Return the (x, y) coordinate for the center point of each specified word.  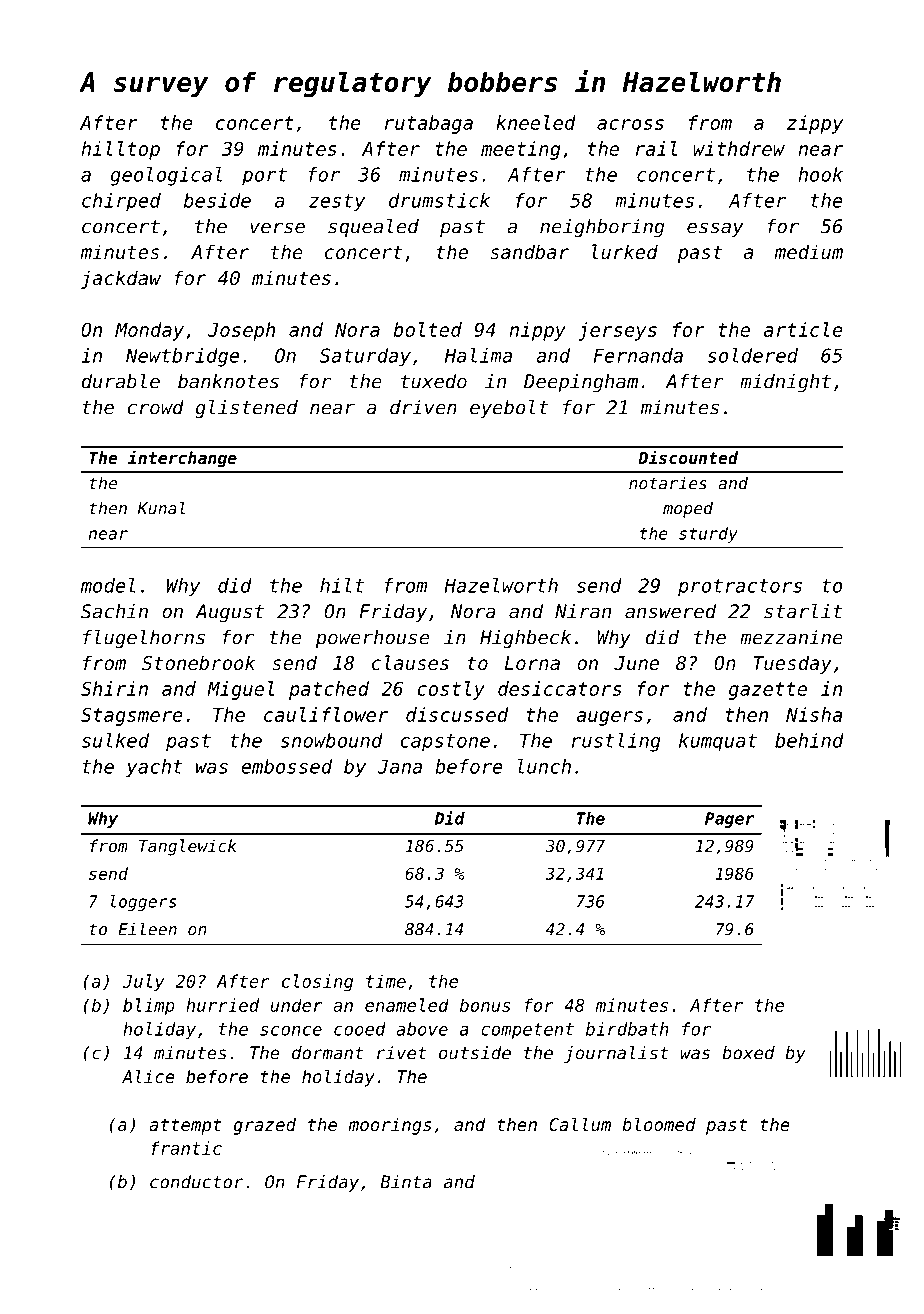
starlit (803, 611)
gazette (768, 691)
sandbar (529, 251)
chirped (121, 202)
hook (820, 174)
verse (277, 228)
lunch (544, 766)
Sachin (114, 611)
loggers (143, 903)
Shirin (114, 688)
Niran (583, 611)
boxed (748, 1053)
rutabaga (429, 124)
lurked (625, 251)
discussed (457, 714)
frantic (186, 1148)
